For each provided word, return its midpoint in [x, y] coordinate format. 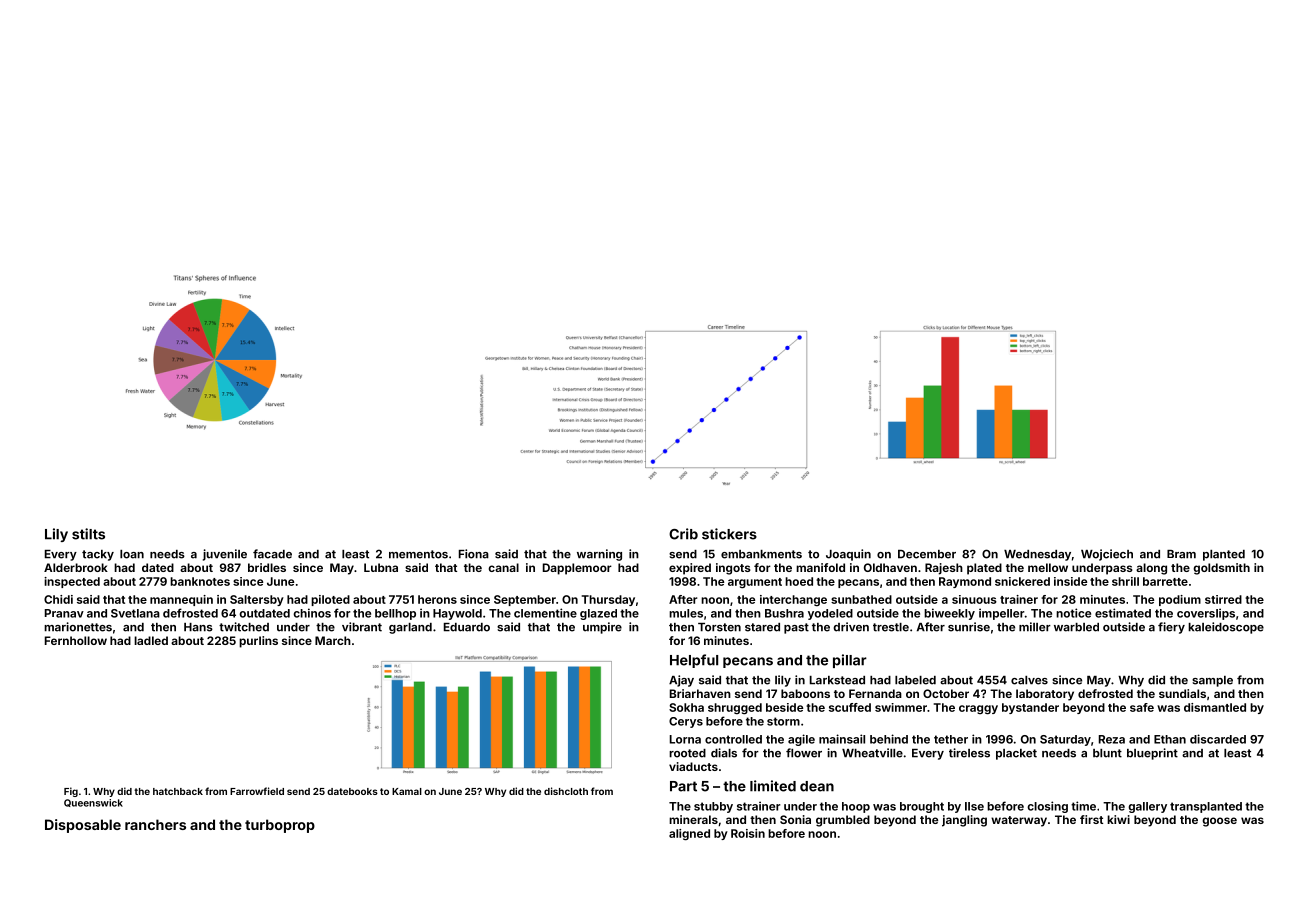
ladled [151, 640]
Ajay [681, 681]
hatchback [178, 791]
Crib [683, 534]
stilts [88, 534]
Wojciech [1107, 555]
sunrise [969, 627]
